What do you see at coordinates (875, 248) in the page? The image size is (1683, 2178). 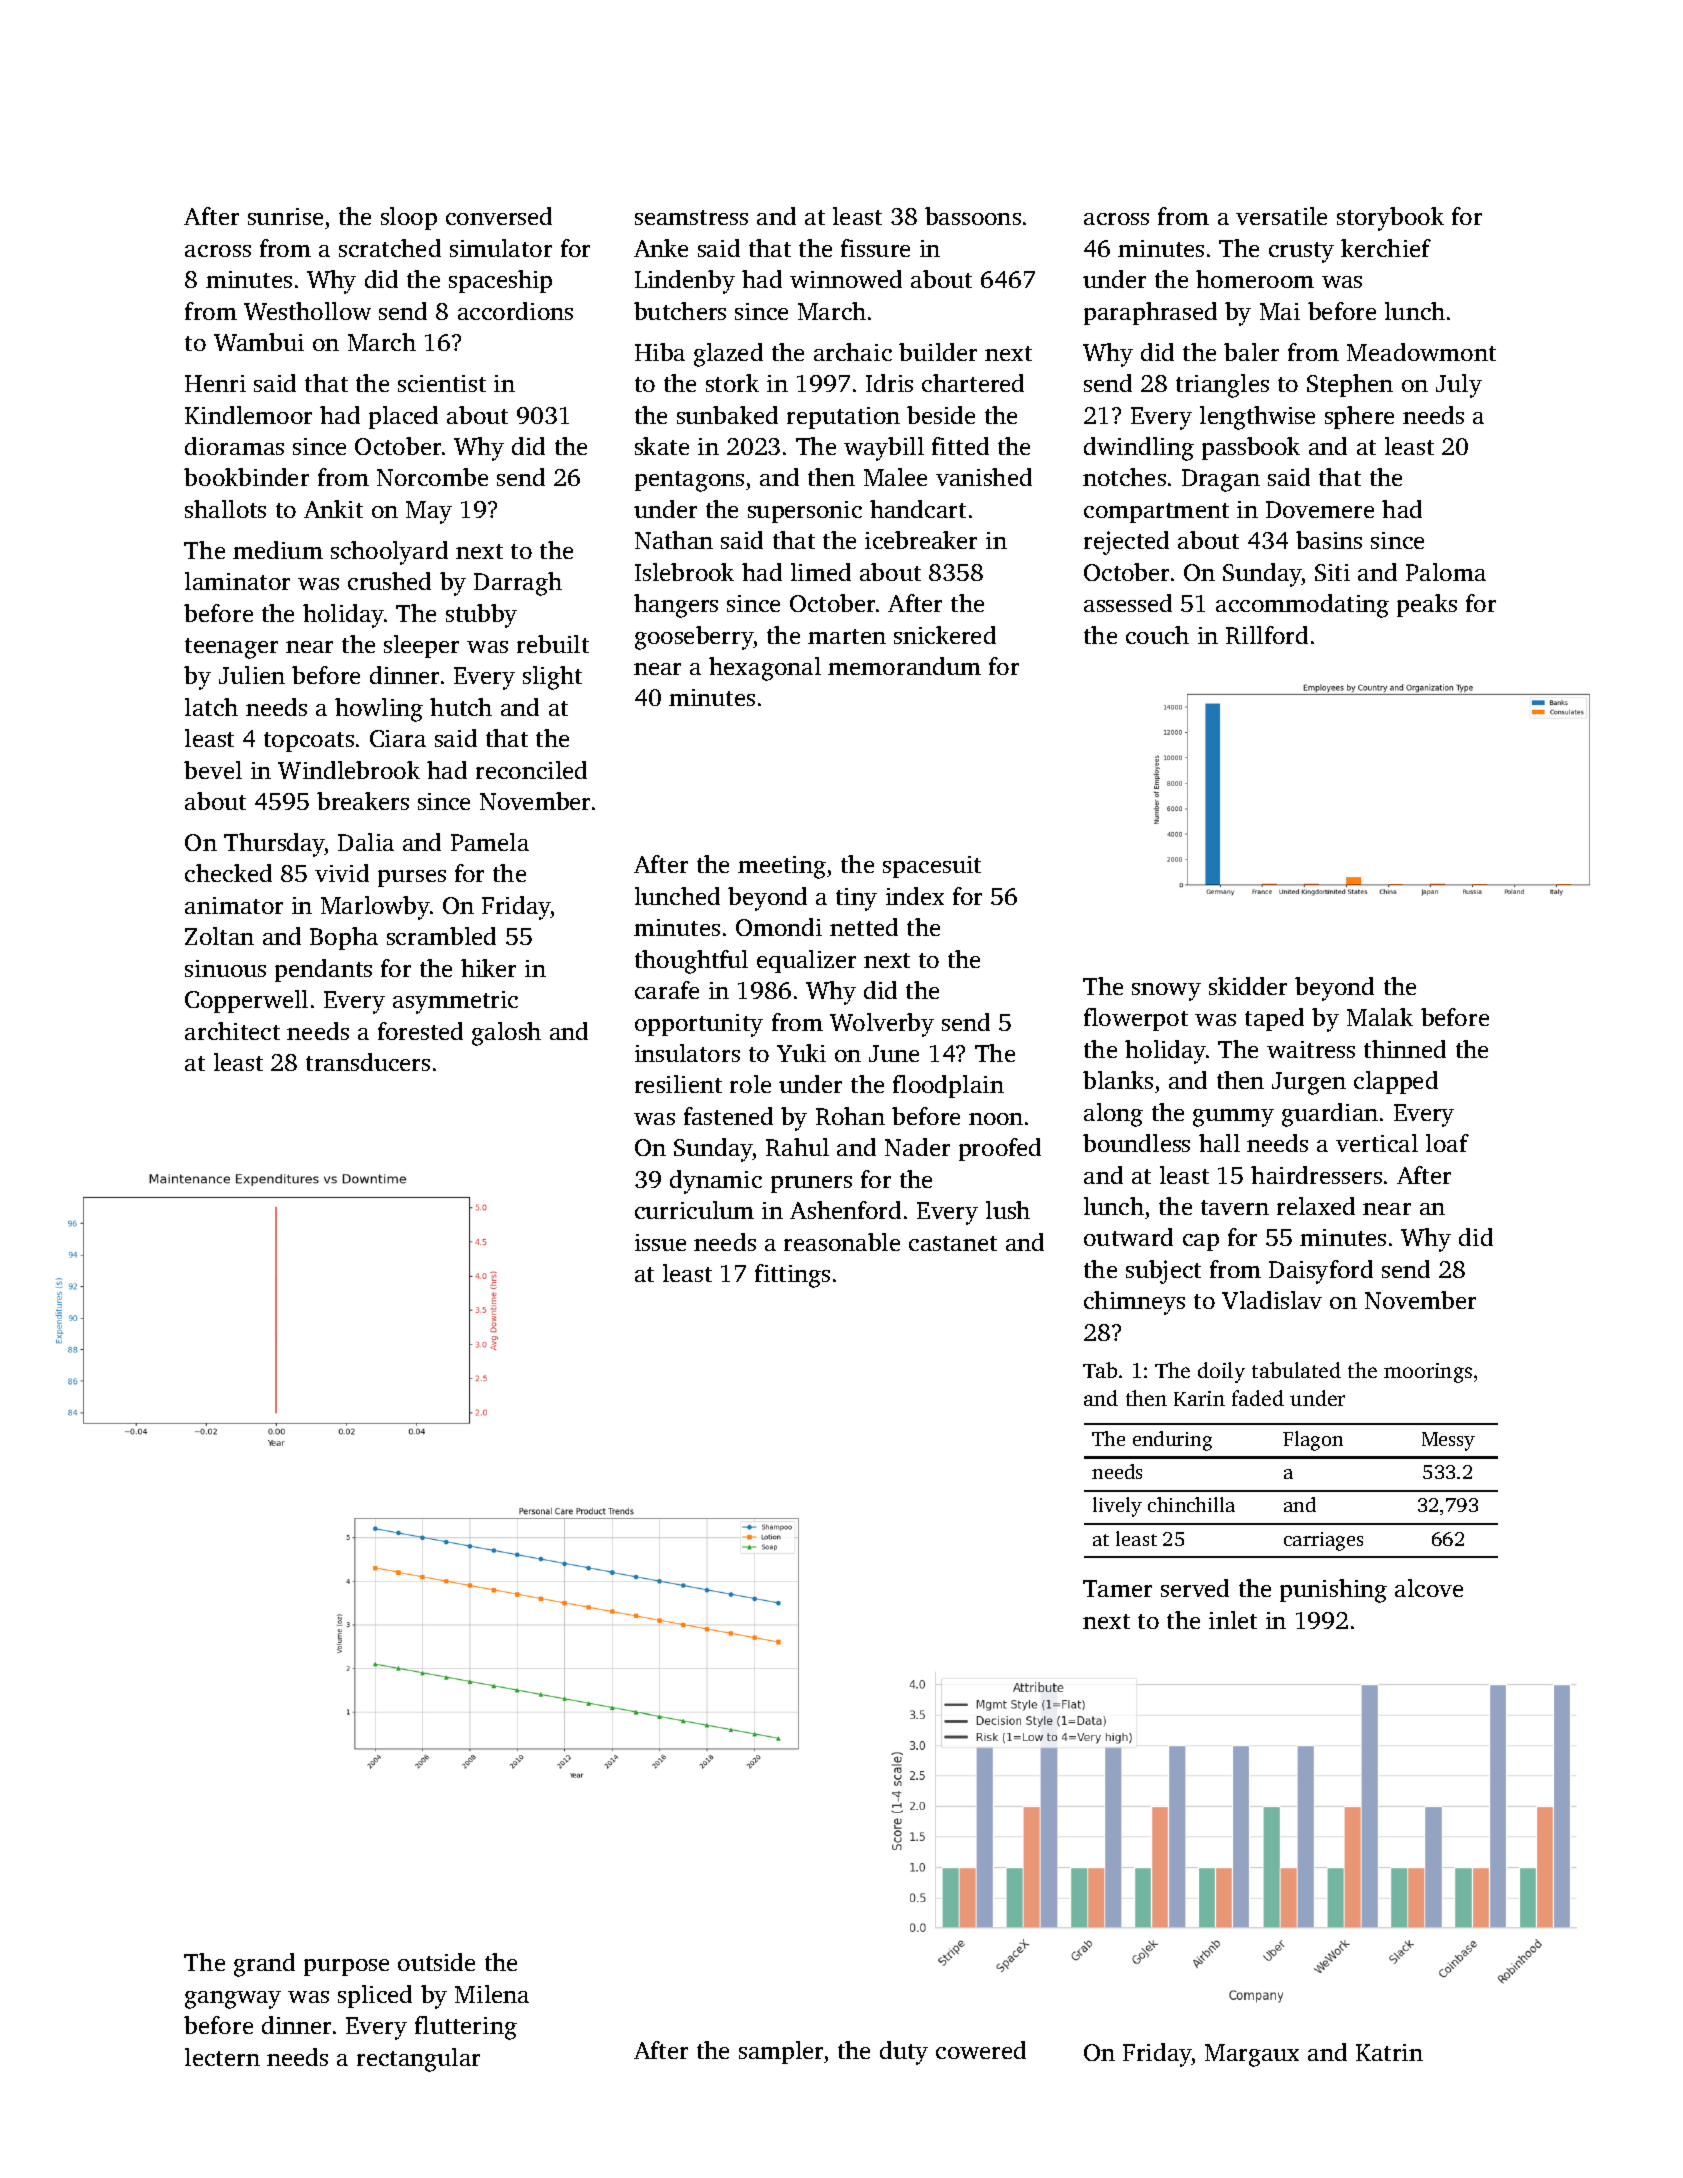 I see `fissure` at bounding box center [875, 248].
